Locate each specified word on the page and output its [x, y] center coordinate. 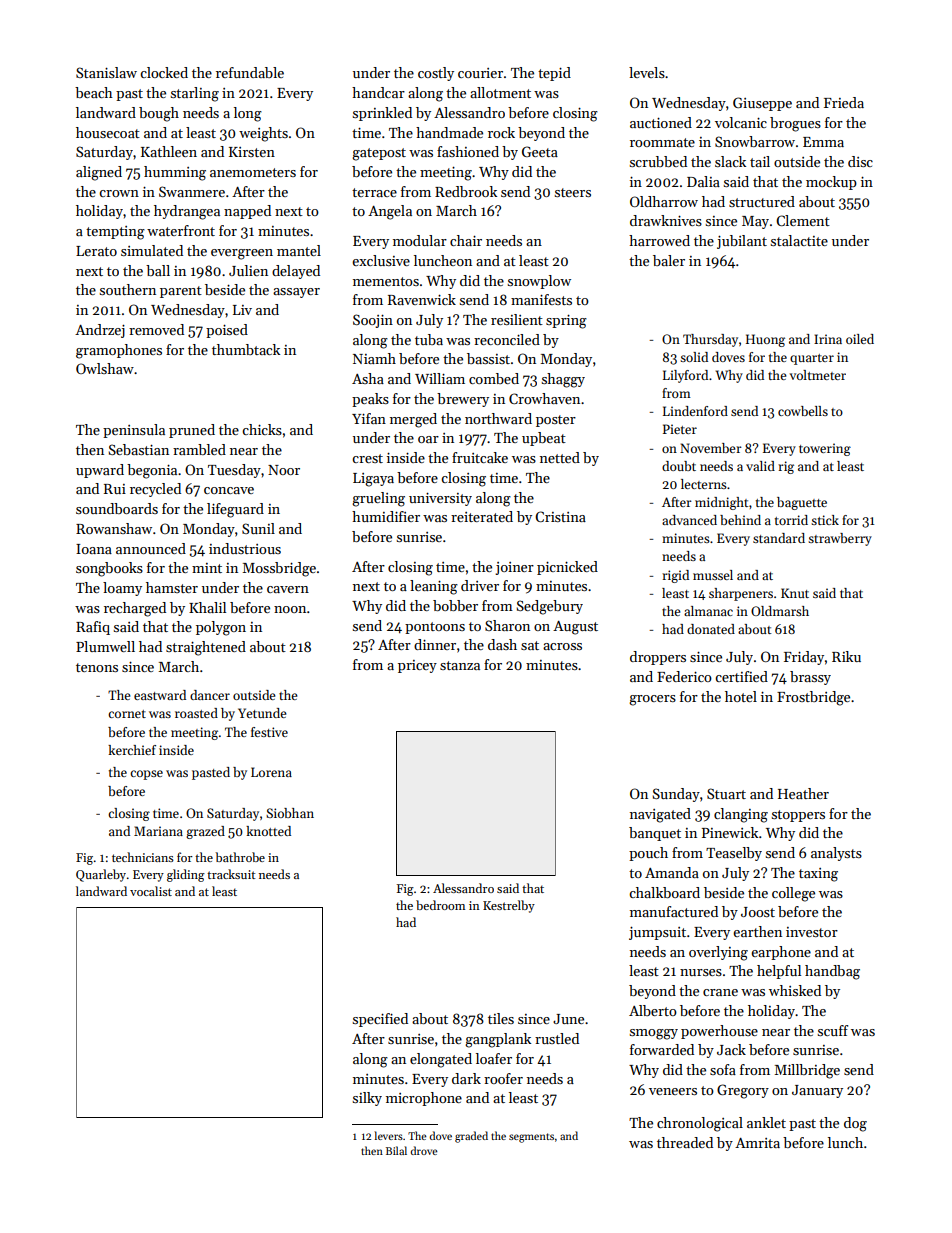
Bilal [396, 1150]
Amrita [757, 1143]
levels [647, 72]
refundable [250, 72]
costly [436, 74]
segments [531, 1138]
